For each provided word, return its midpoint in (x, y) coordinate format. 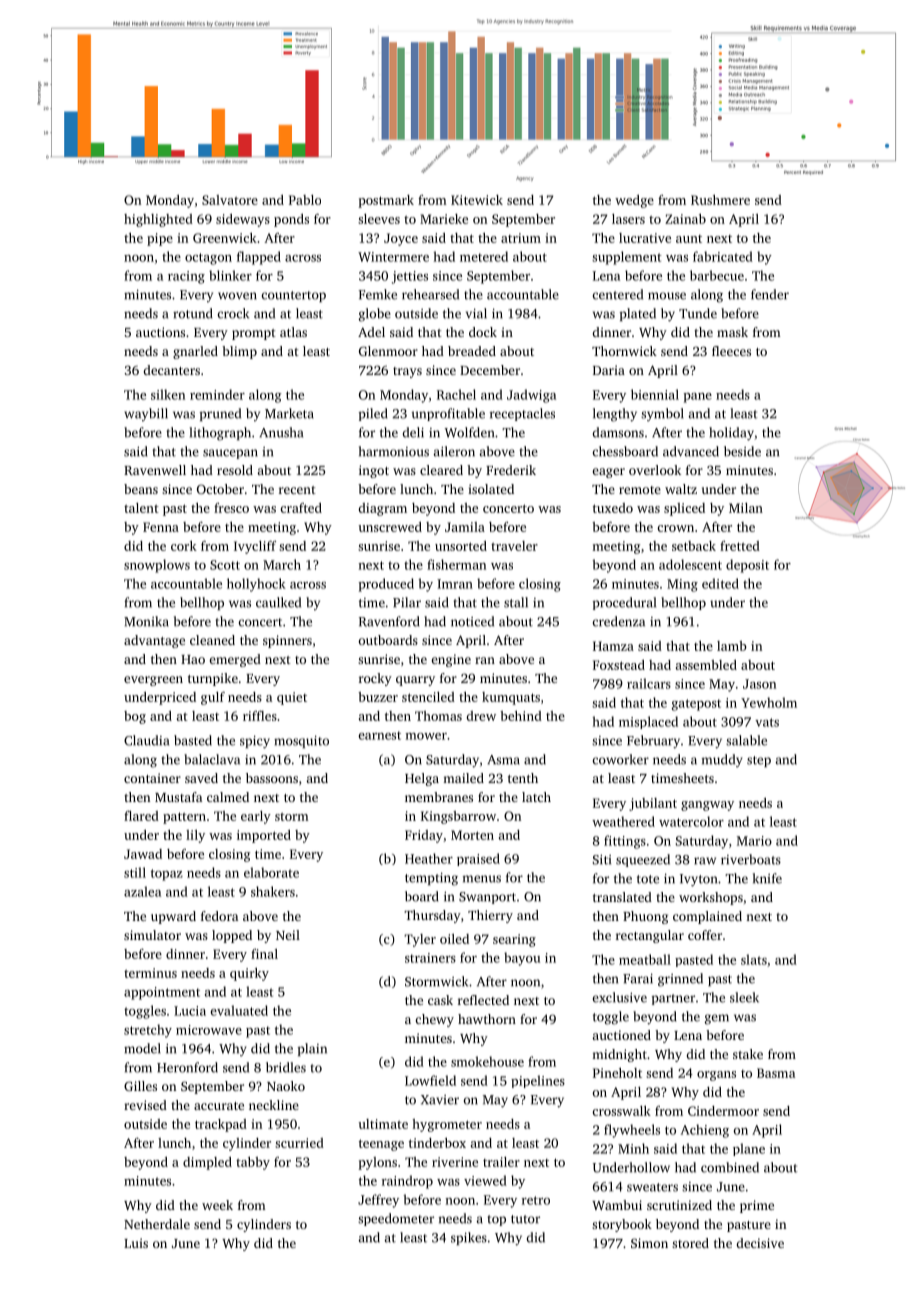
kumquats (511, 698)
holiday (731, 434)
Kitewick (477, 200)
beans (141, 489)
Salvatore (230, 200)
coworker (621, 759)
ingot (374, 471)
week (217, 1205)
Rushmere (720, 200)
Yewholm (769, 702)
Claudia (146, 740)
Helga (422, 779)
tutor (525, 1219)
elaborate (271, 872)
